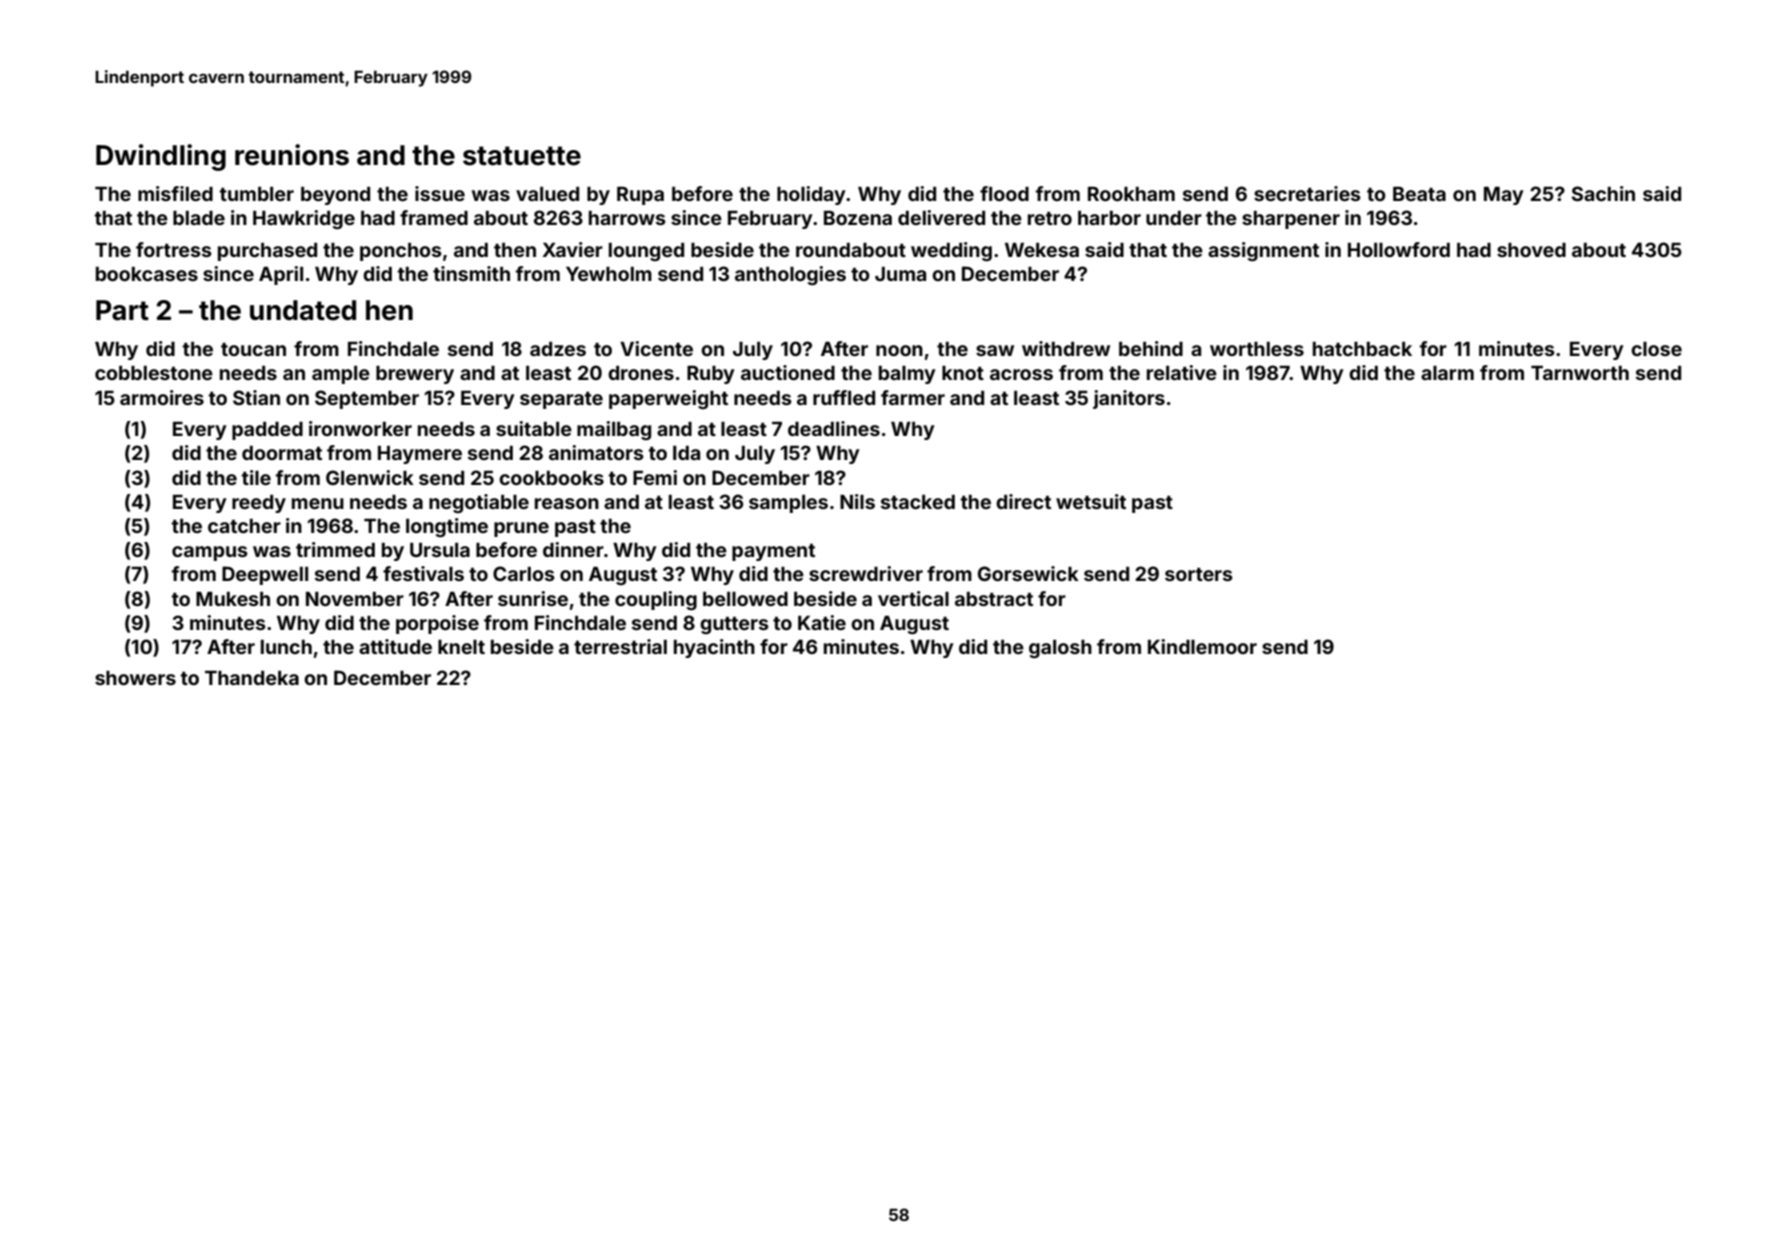  What do you see at coordinates (1021, 374) in the page?
I see `across` at bounding box center [1021, 374].
